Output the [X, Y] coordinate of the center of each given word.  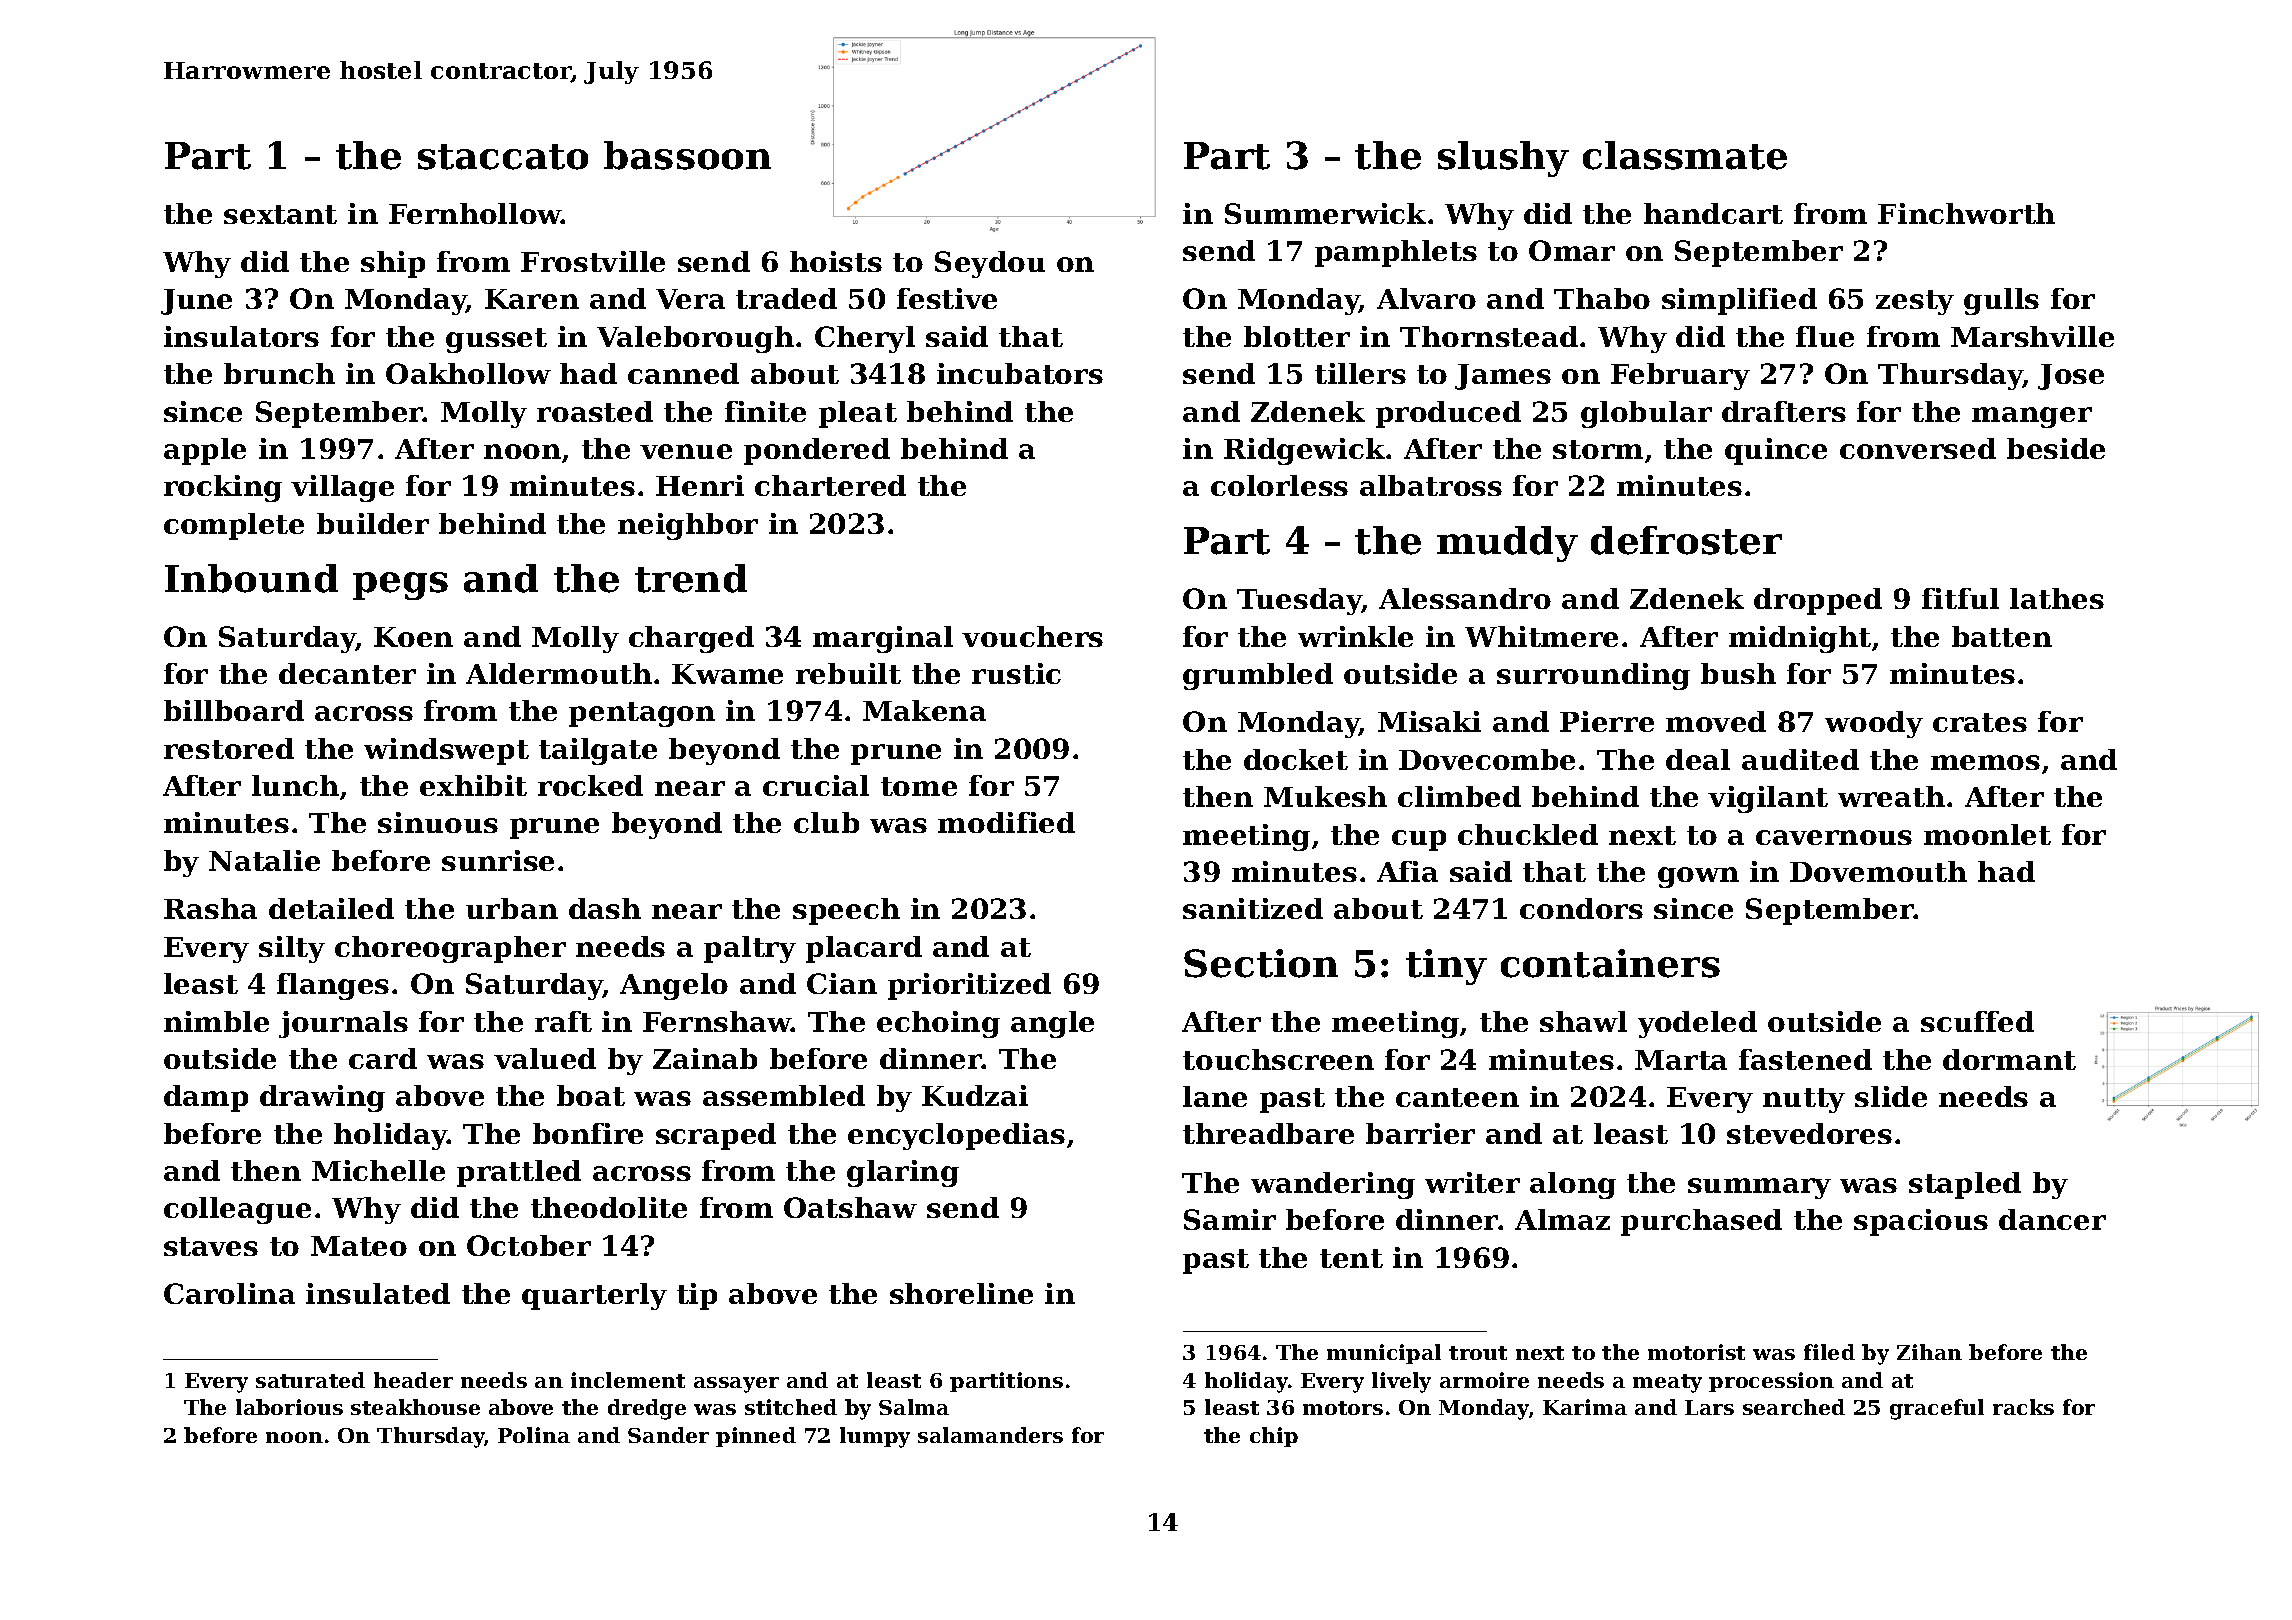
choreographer [450, 949]
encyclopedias [956, 1136]
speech [846, 911]
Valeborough [695, 339]
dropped [1818, 601]
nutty [1804, 1100]
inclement [628, 1380]
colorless [1279, 485]
